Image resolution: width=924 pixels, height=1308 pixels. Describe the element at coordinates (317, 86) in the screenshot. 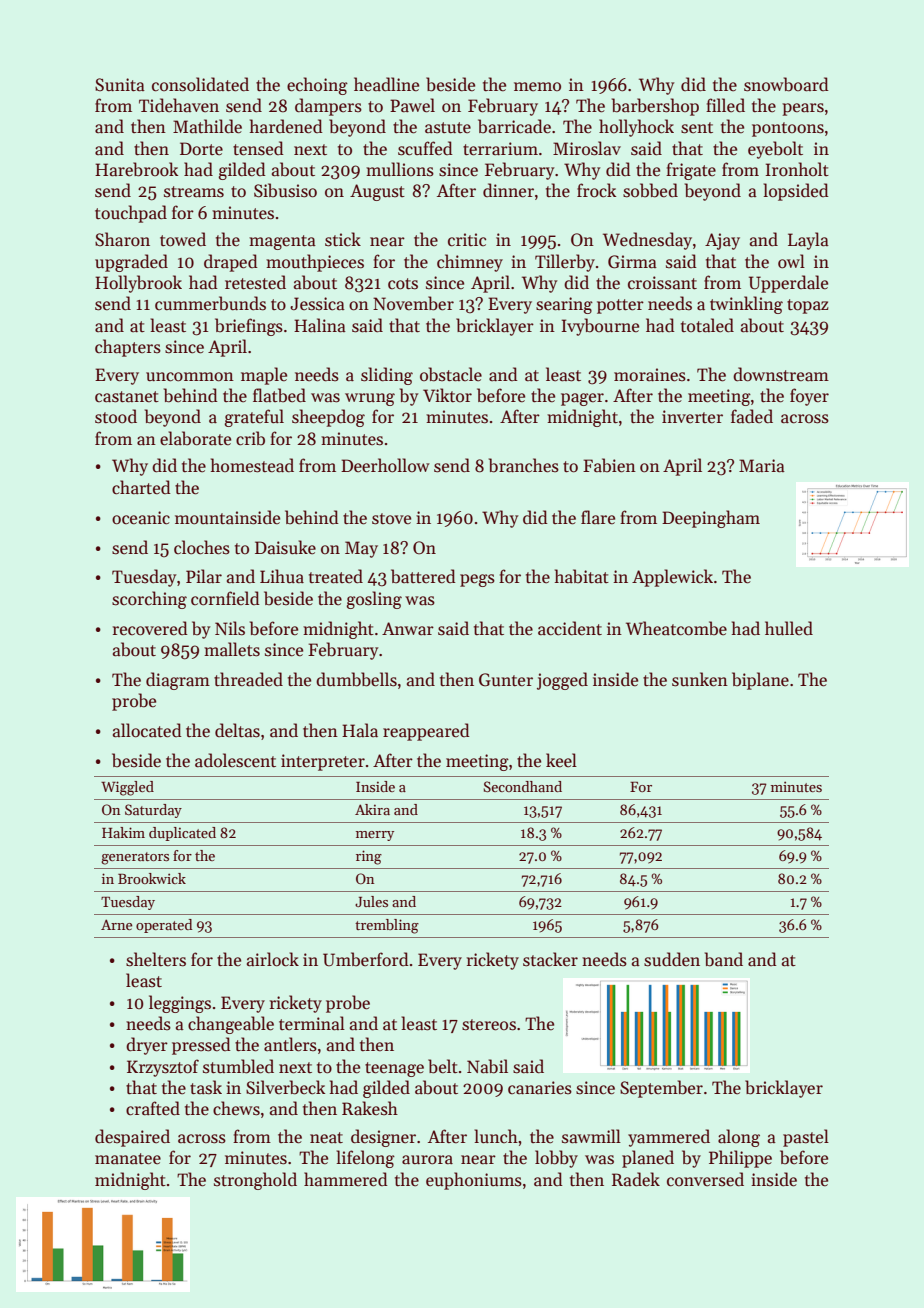

I see `echoing` at that location.
